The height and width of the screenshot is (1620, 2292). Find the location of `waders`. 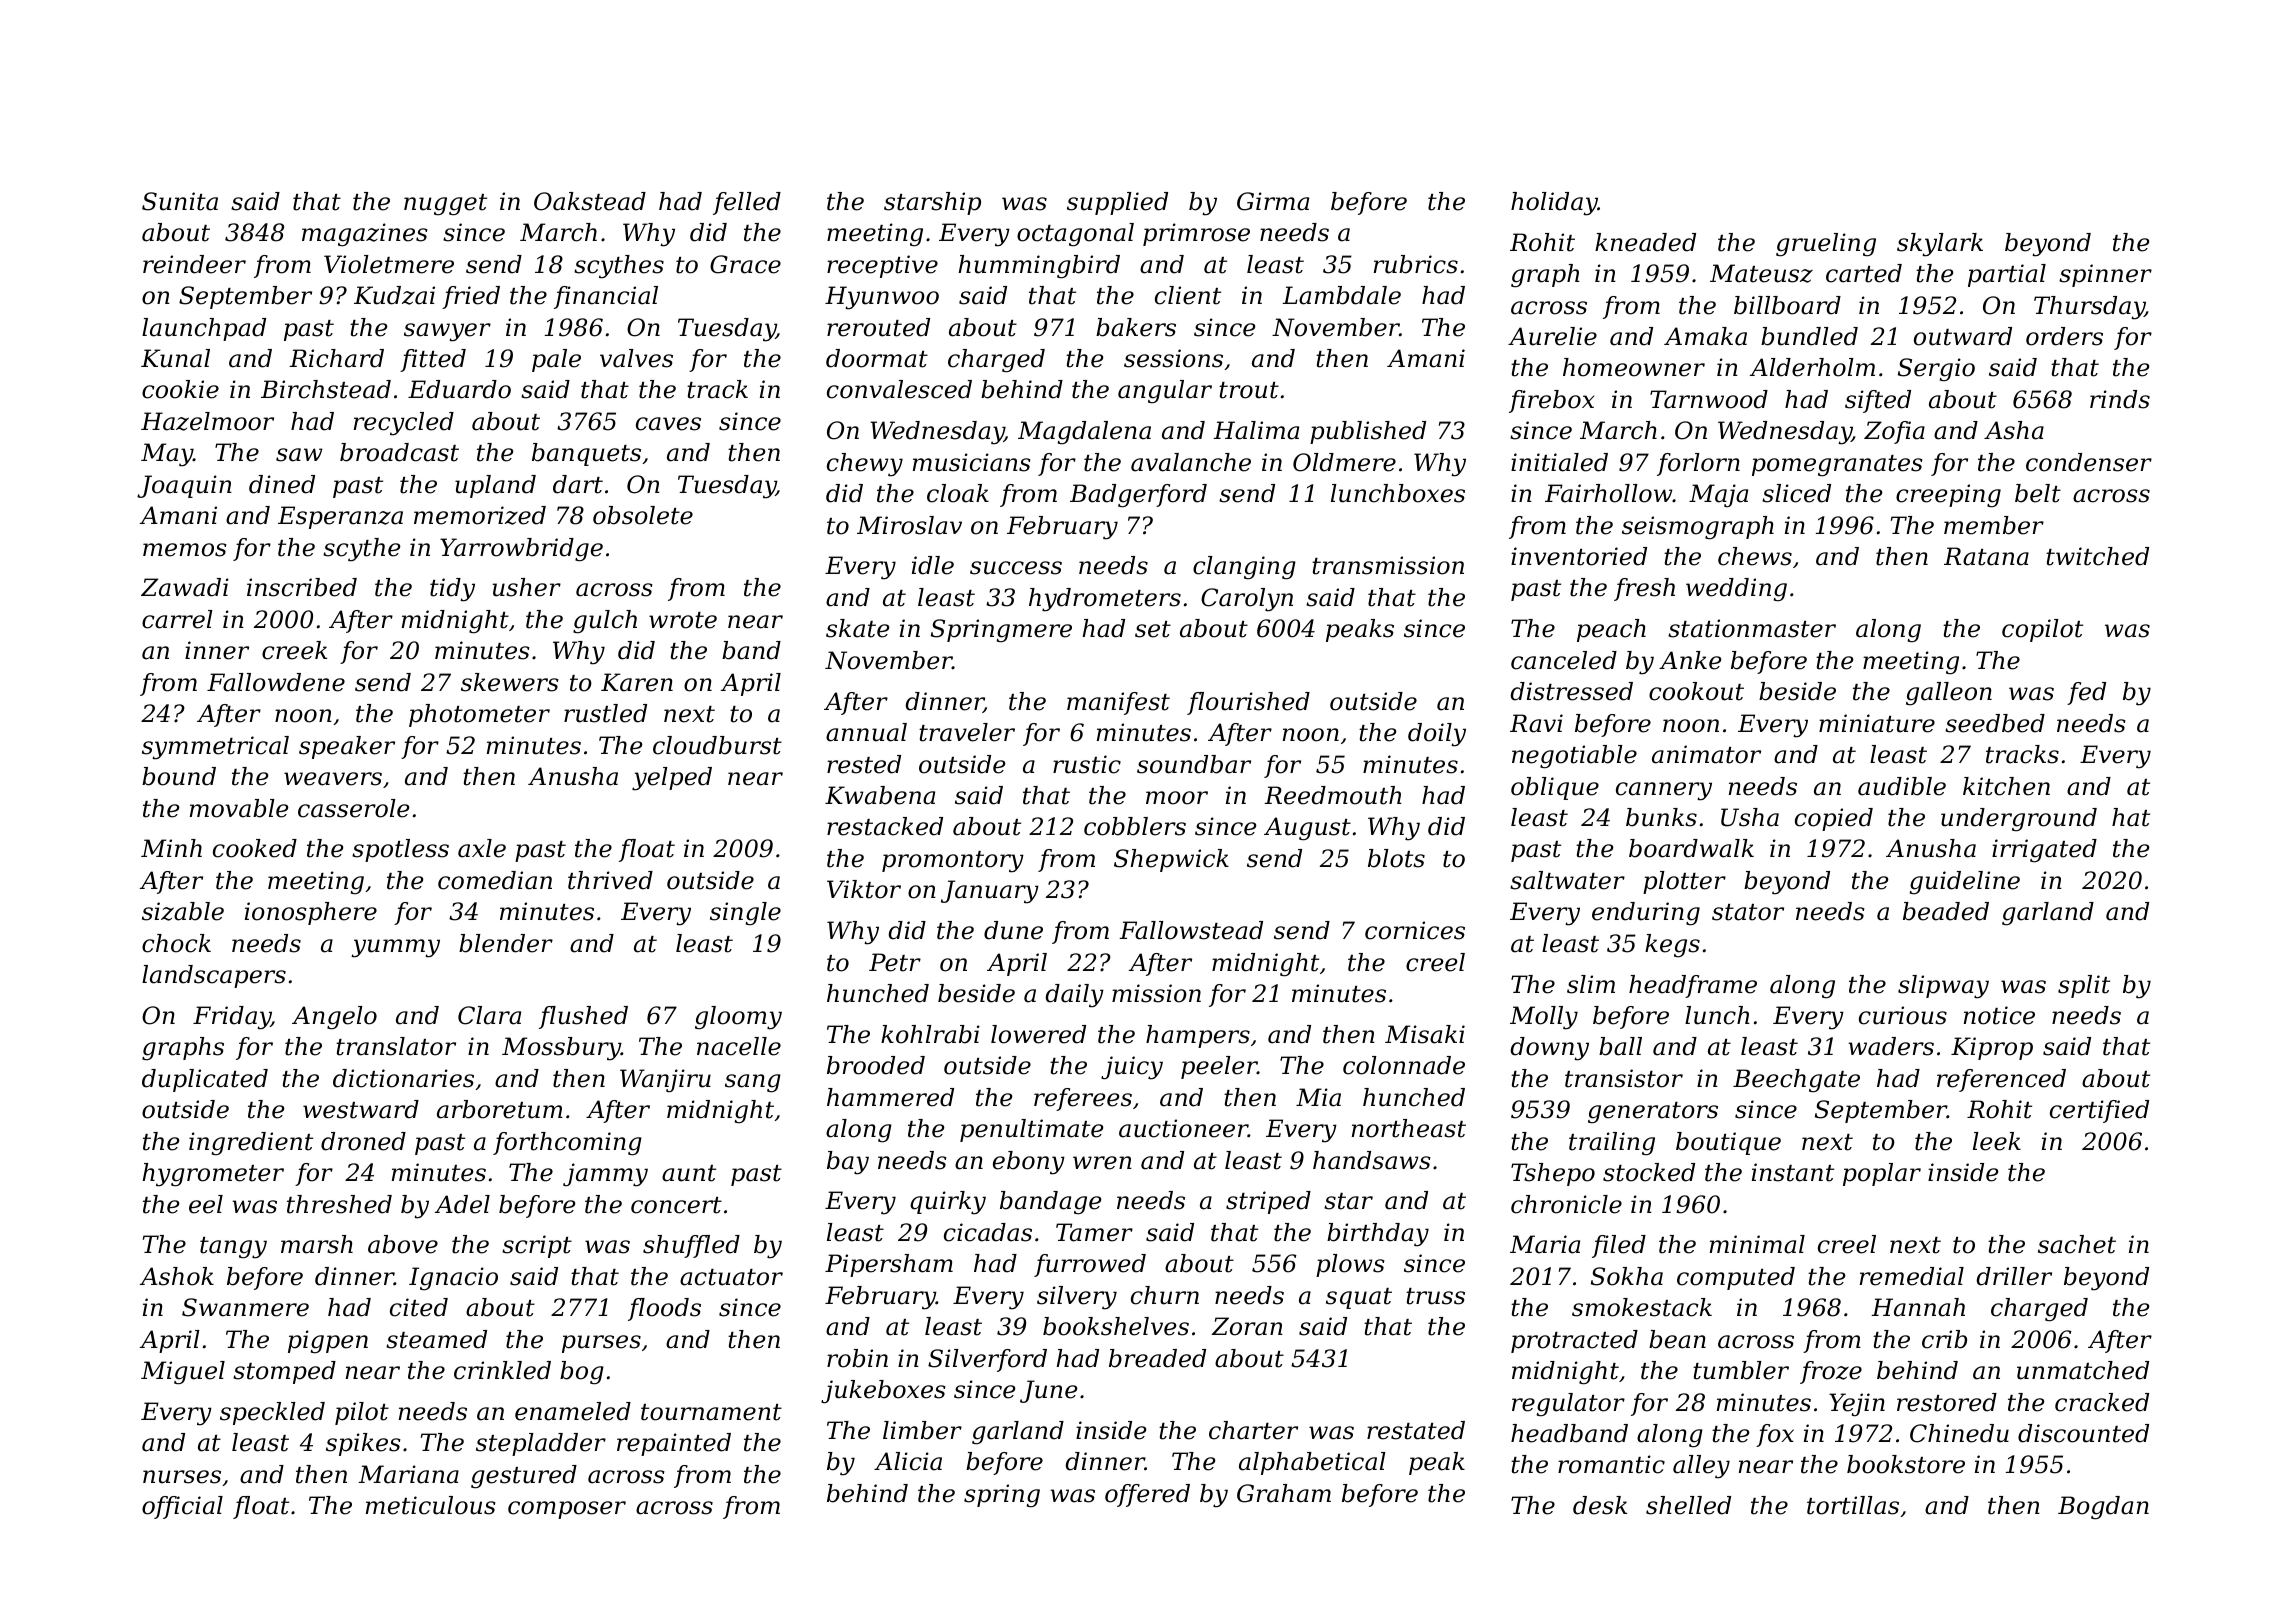

waders is located at coordinates (1891, 1046).
